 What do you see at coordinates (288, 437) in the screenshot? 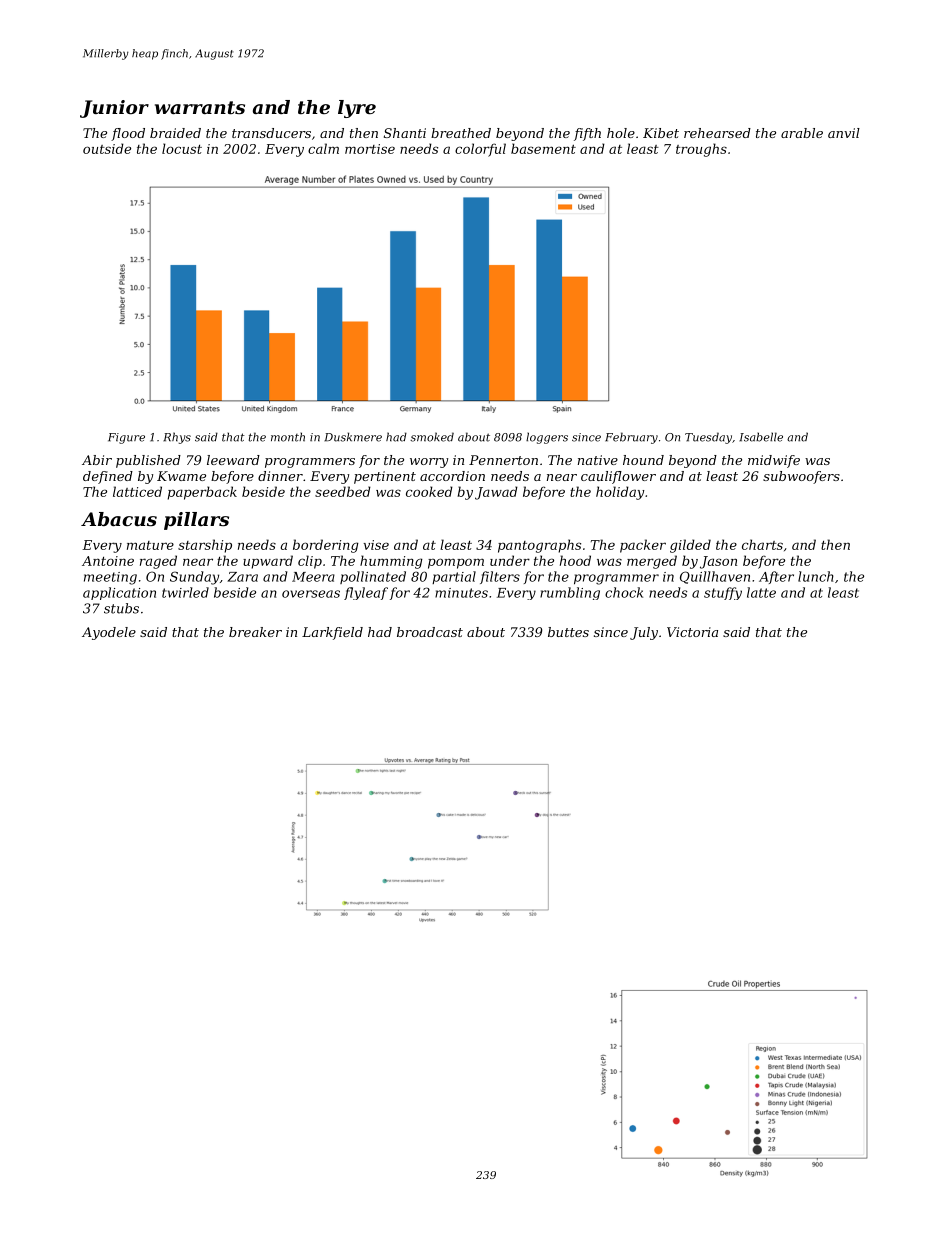
I see `month` at bounding box center [288, 437].
